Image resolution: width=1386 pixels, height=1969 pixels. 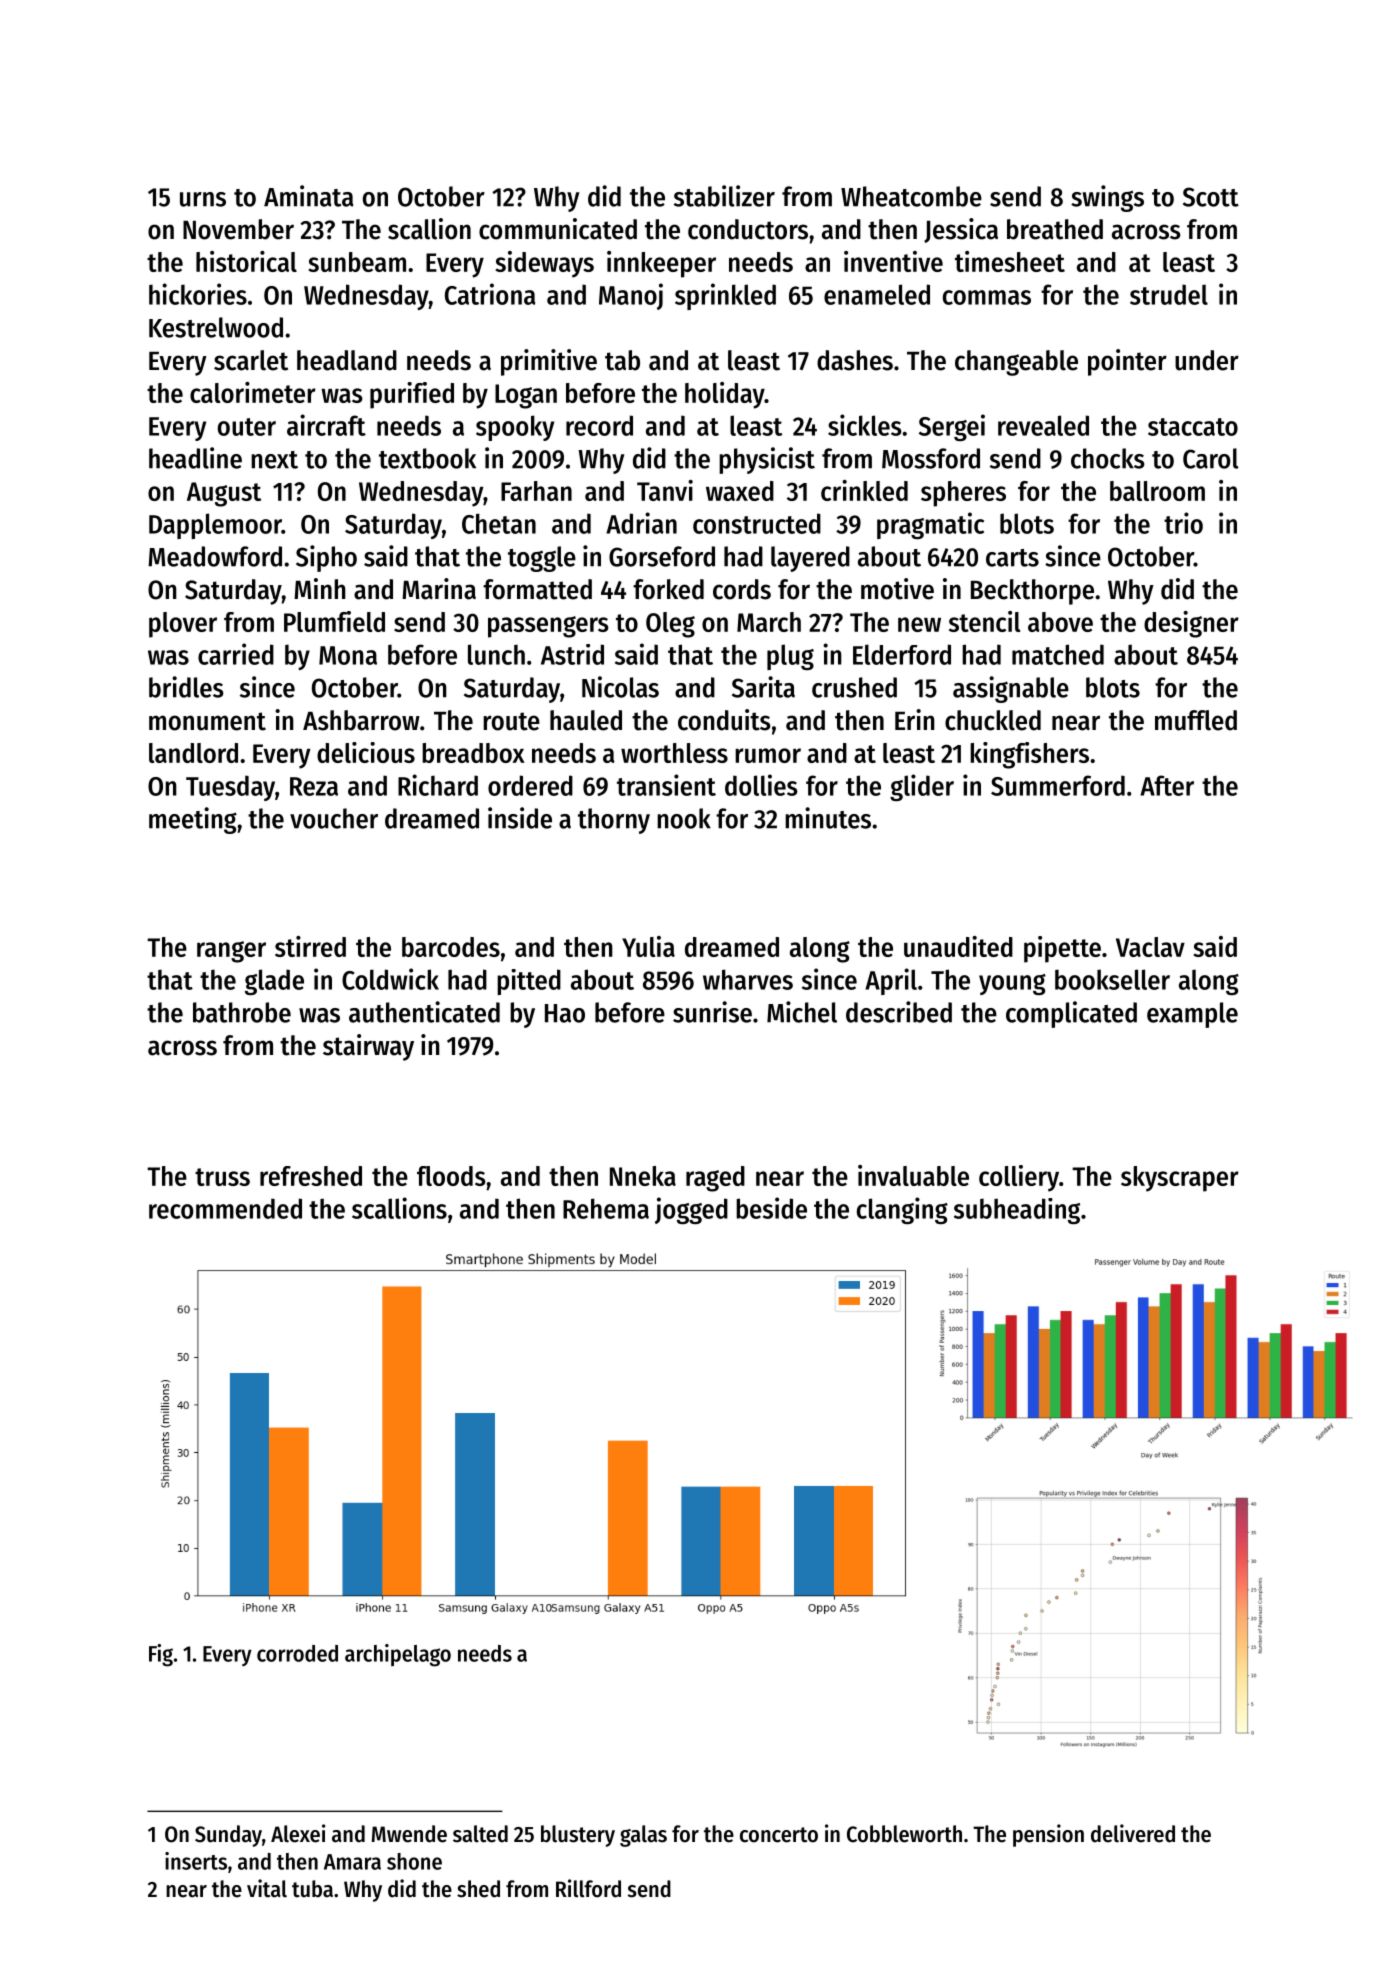 I want to click on subheading, so click(x=1017, y=1211).
